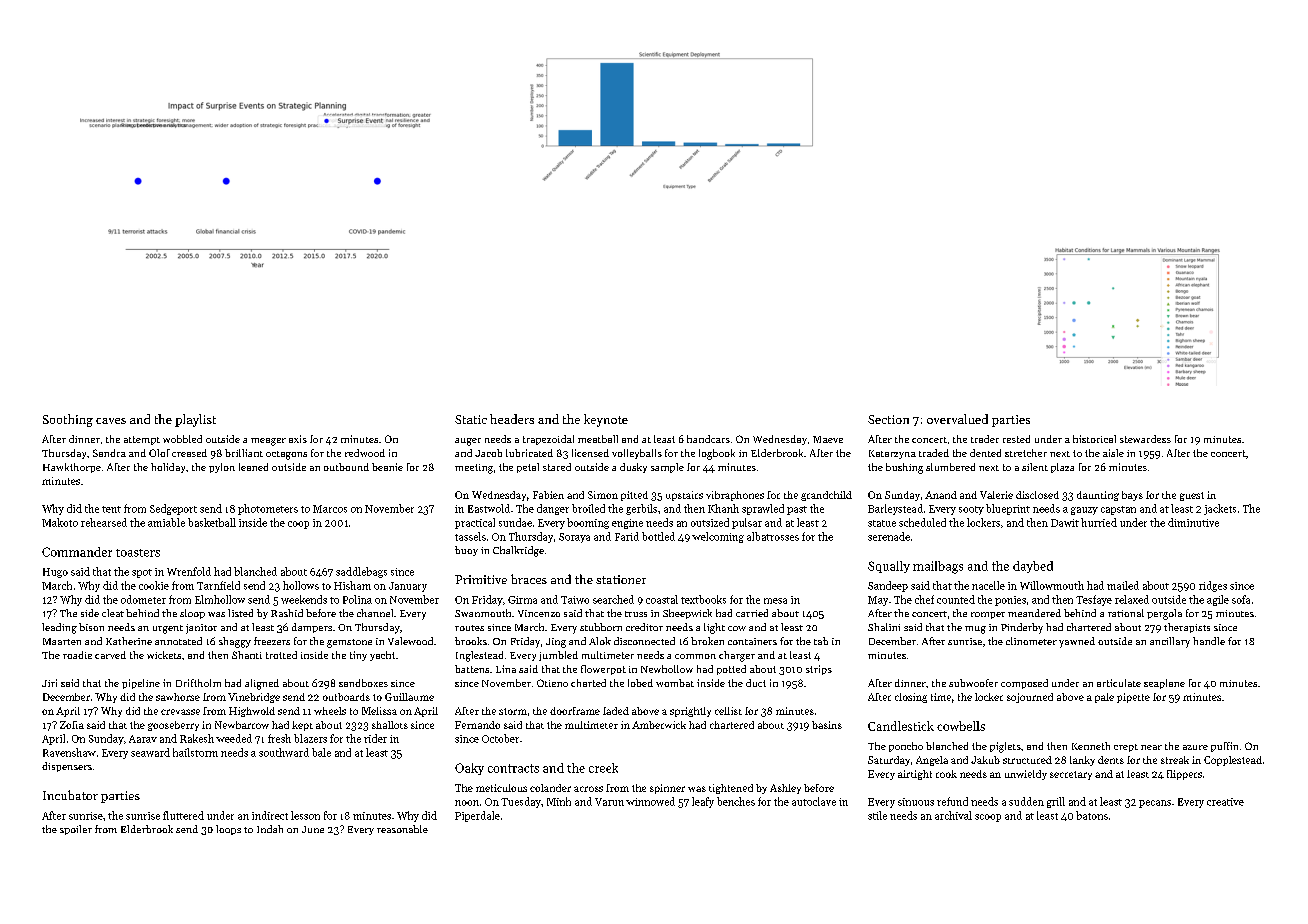 This screenshot has height=924, width=1308. What do you see at coordinates (68, 420) in the screenshot?
I see `Soothing` at bounding box center [68, 420].
